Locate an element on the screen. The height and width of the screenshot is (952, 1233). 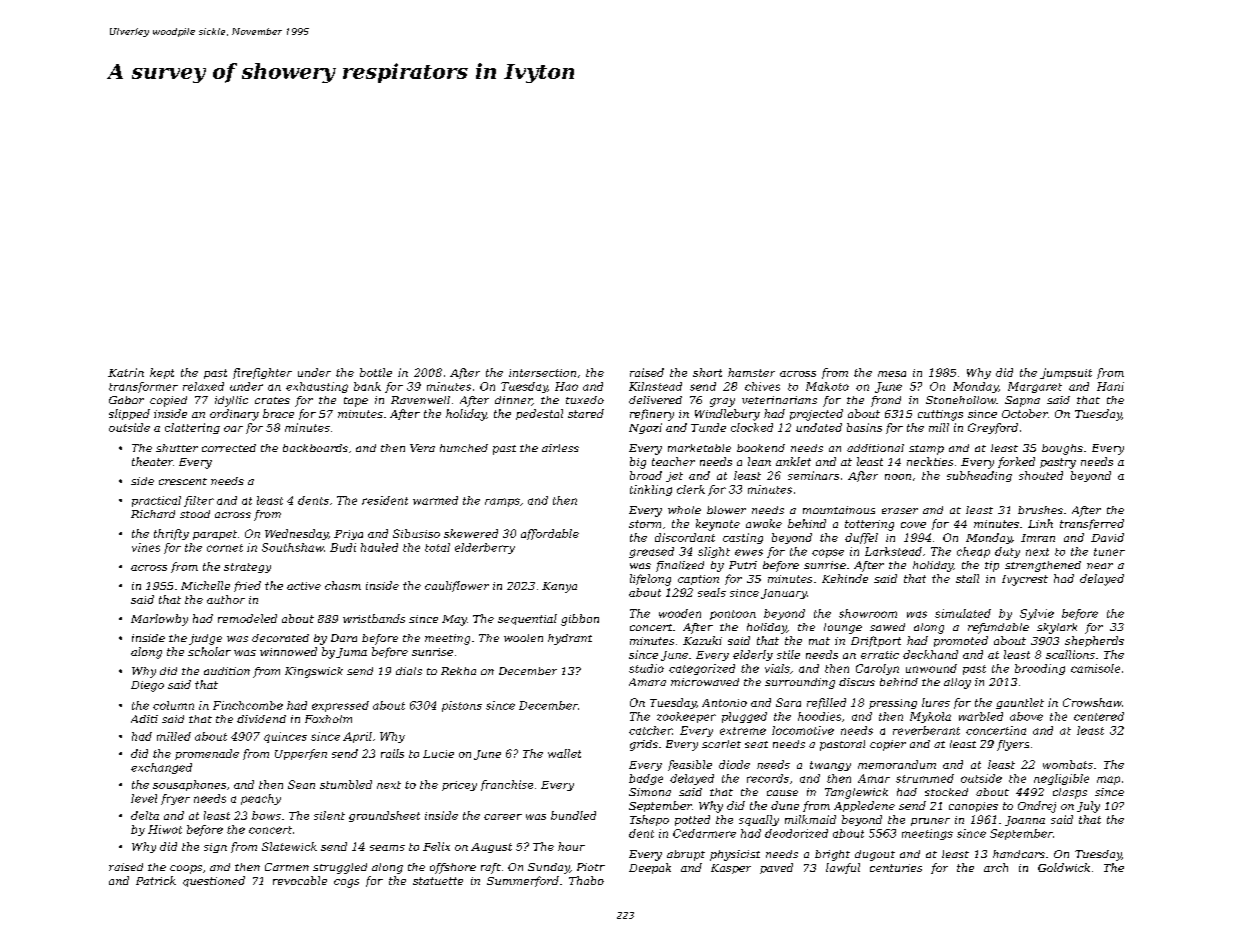
skylark is located at coordinates (1057, 628).
